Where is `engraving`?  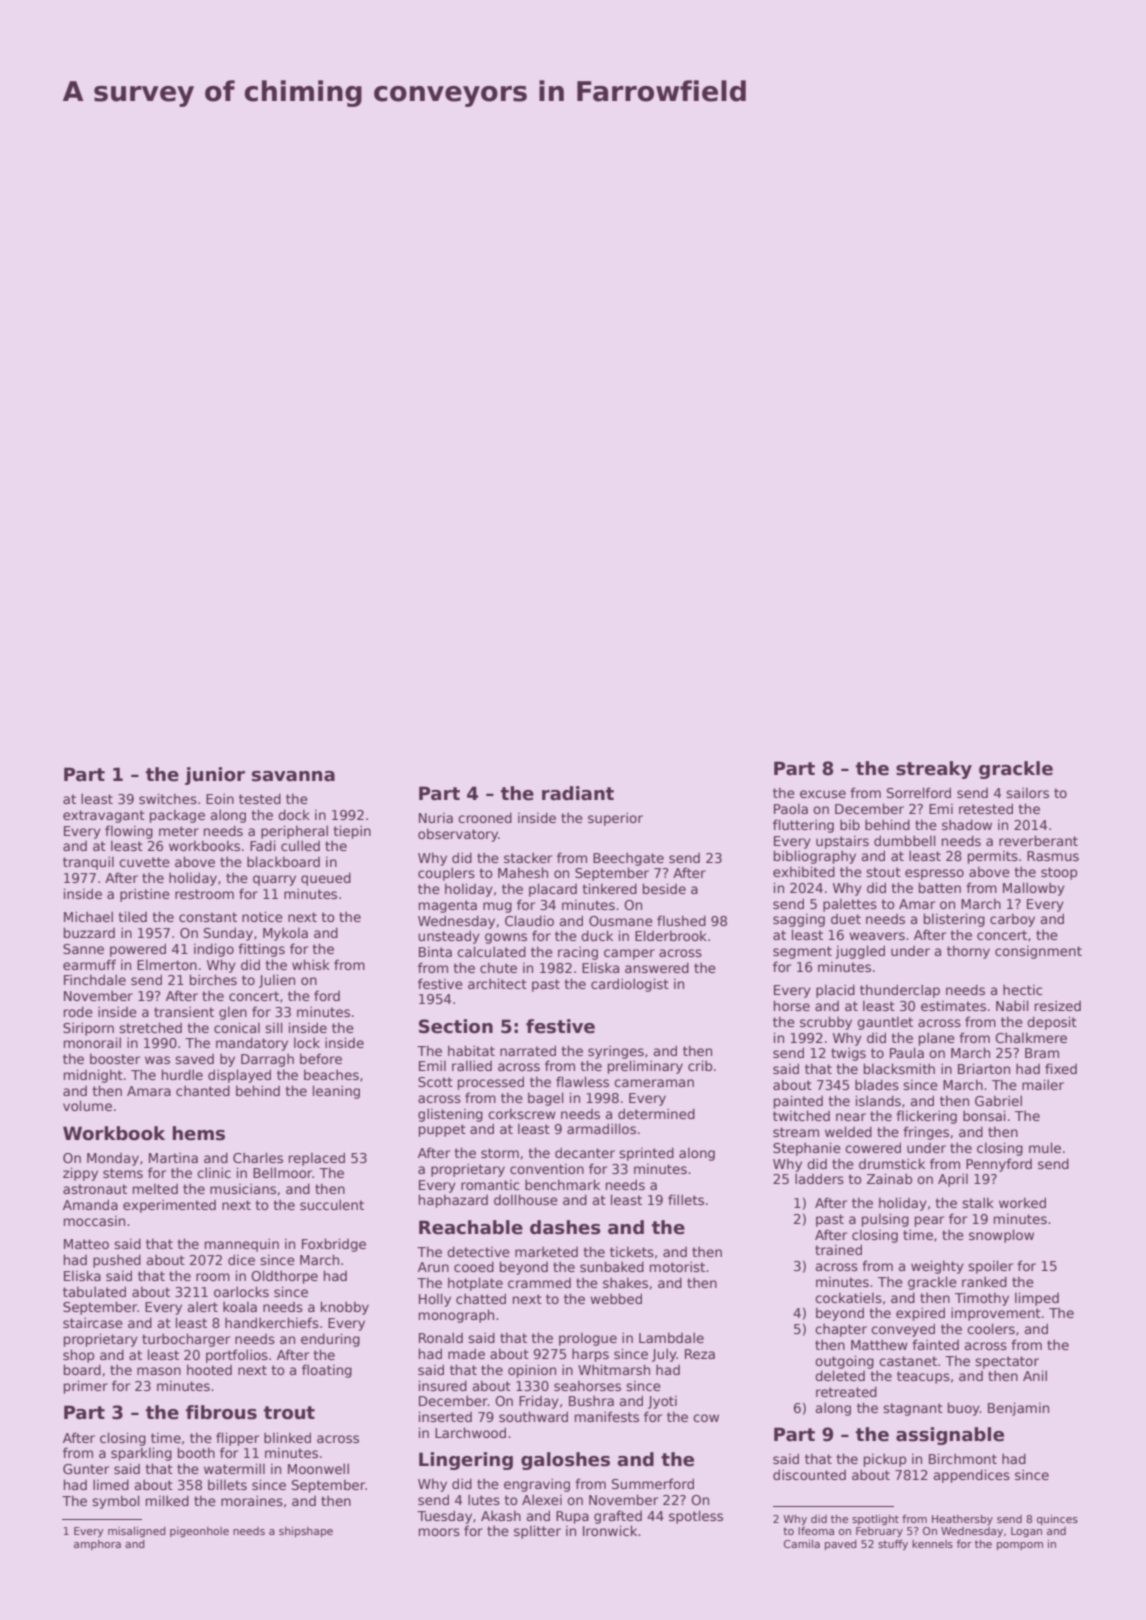
engraving is located at coordinates (537, 1485).
